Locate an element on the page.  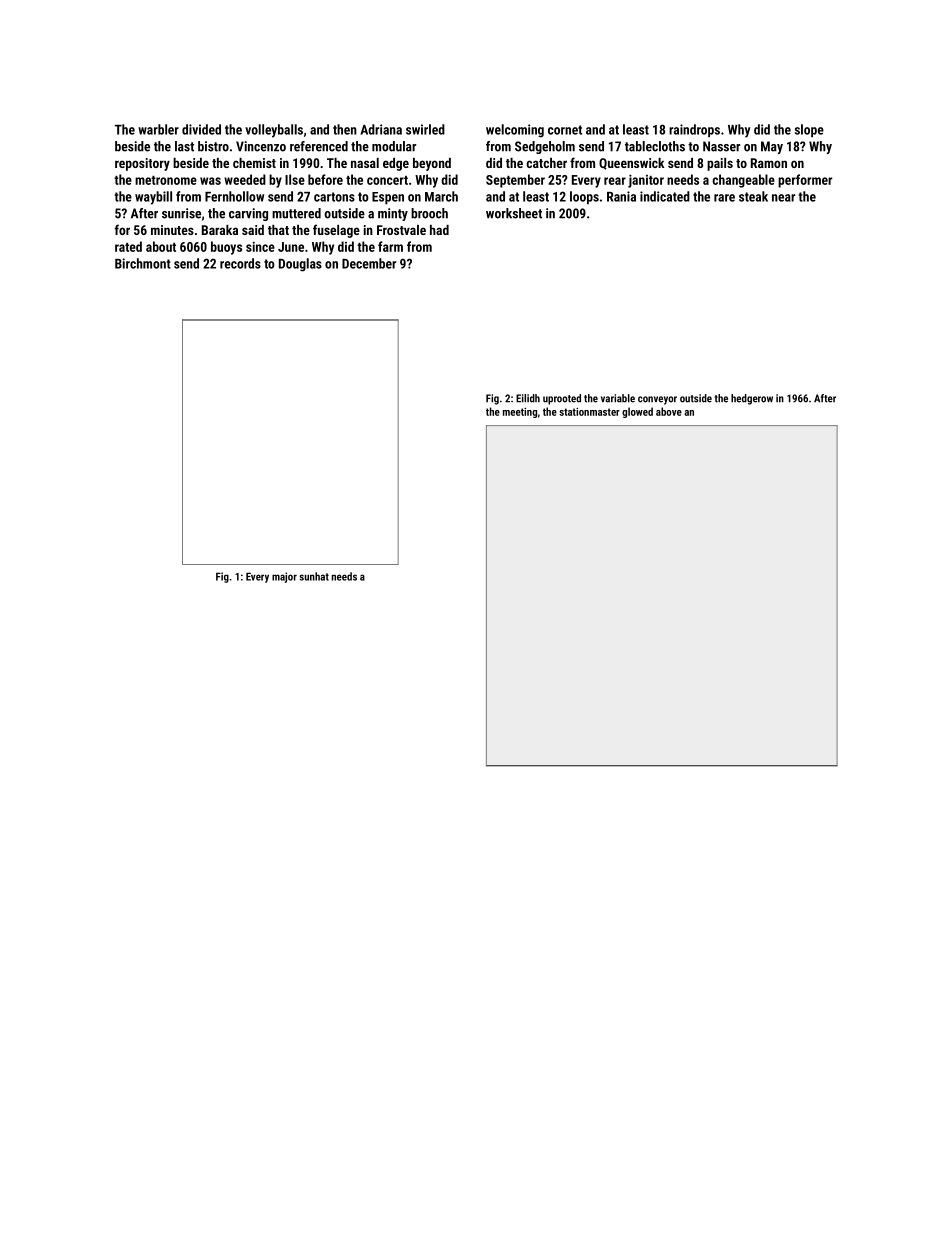
variable is located at coordinates (618, 398).
